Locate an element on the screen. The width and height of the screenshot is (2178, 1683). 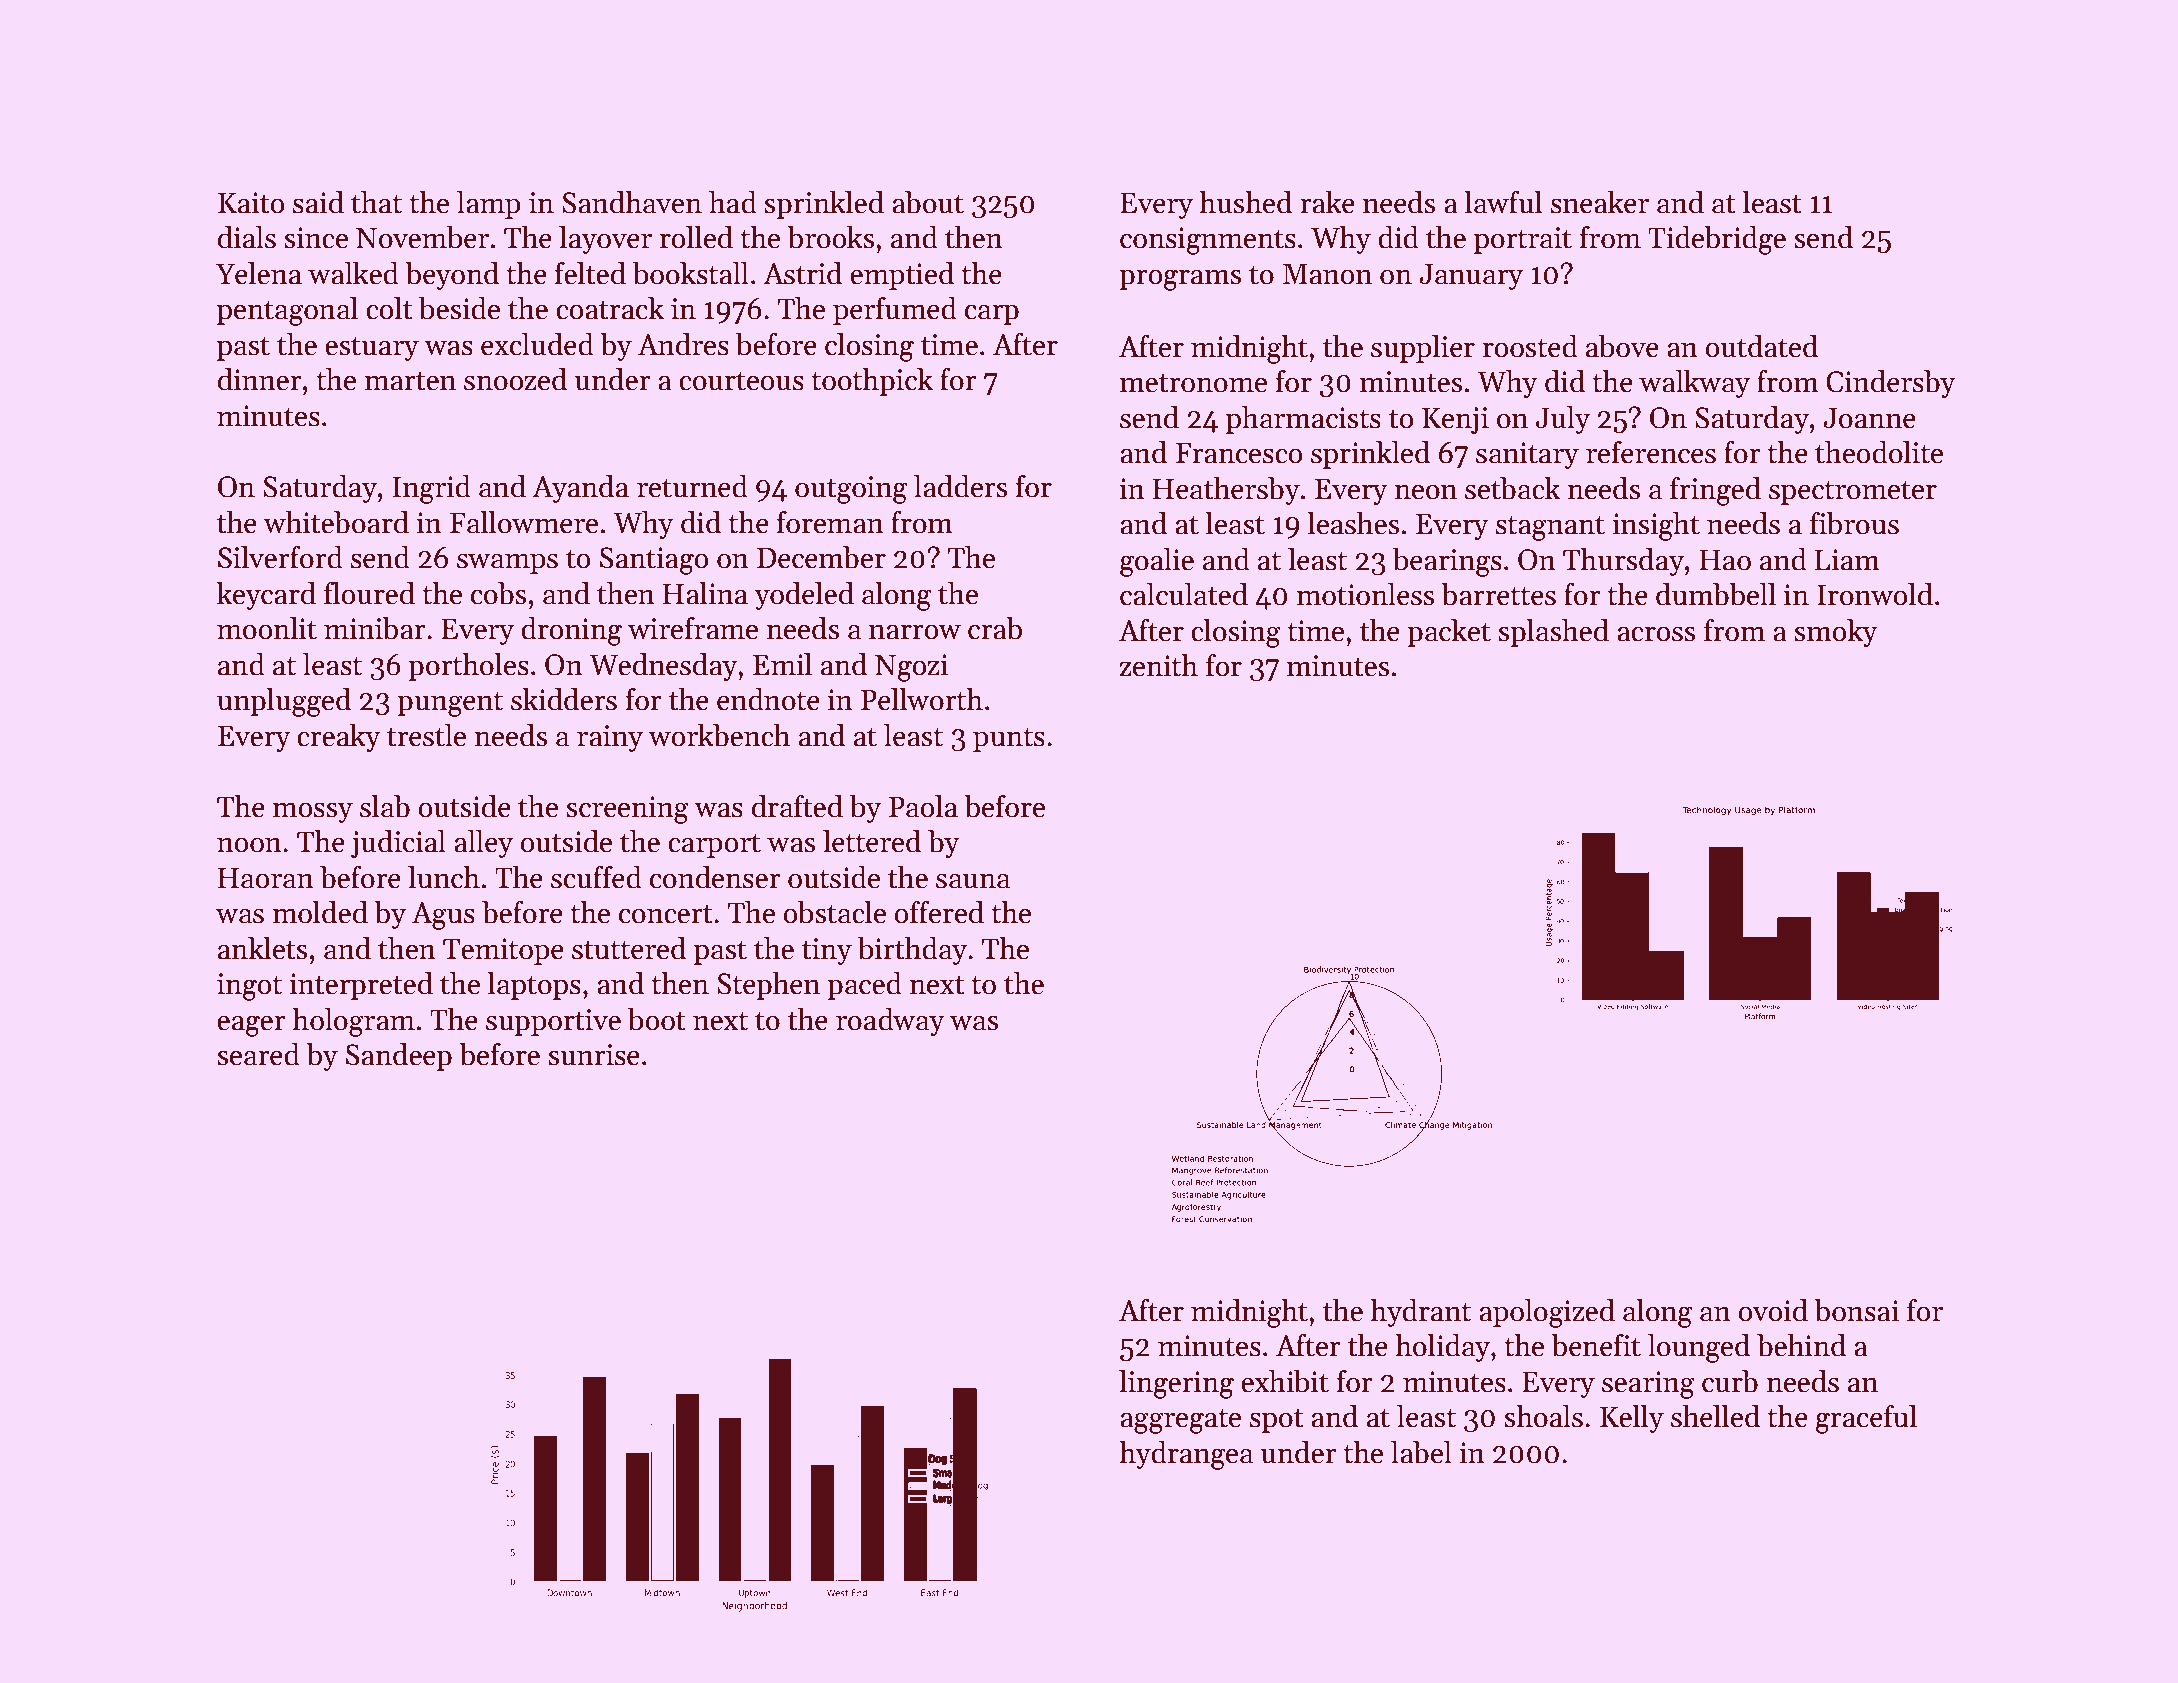
Paola is located at coordinates (923, 806).
